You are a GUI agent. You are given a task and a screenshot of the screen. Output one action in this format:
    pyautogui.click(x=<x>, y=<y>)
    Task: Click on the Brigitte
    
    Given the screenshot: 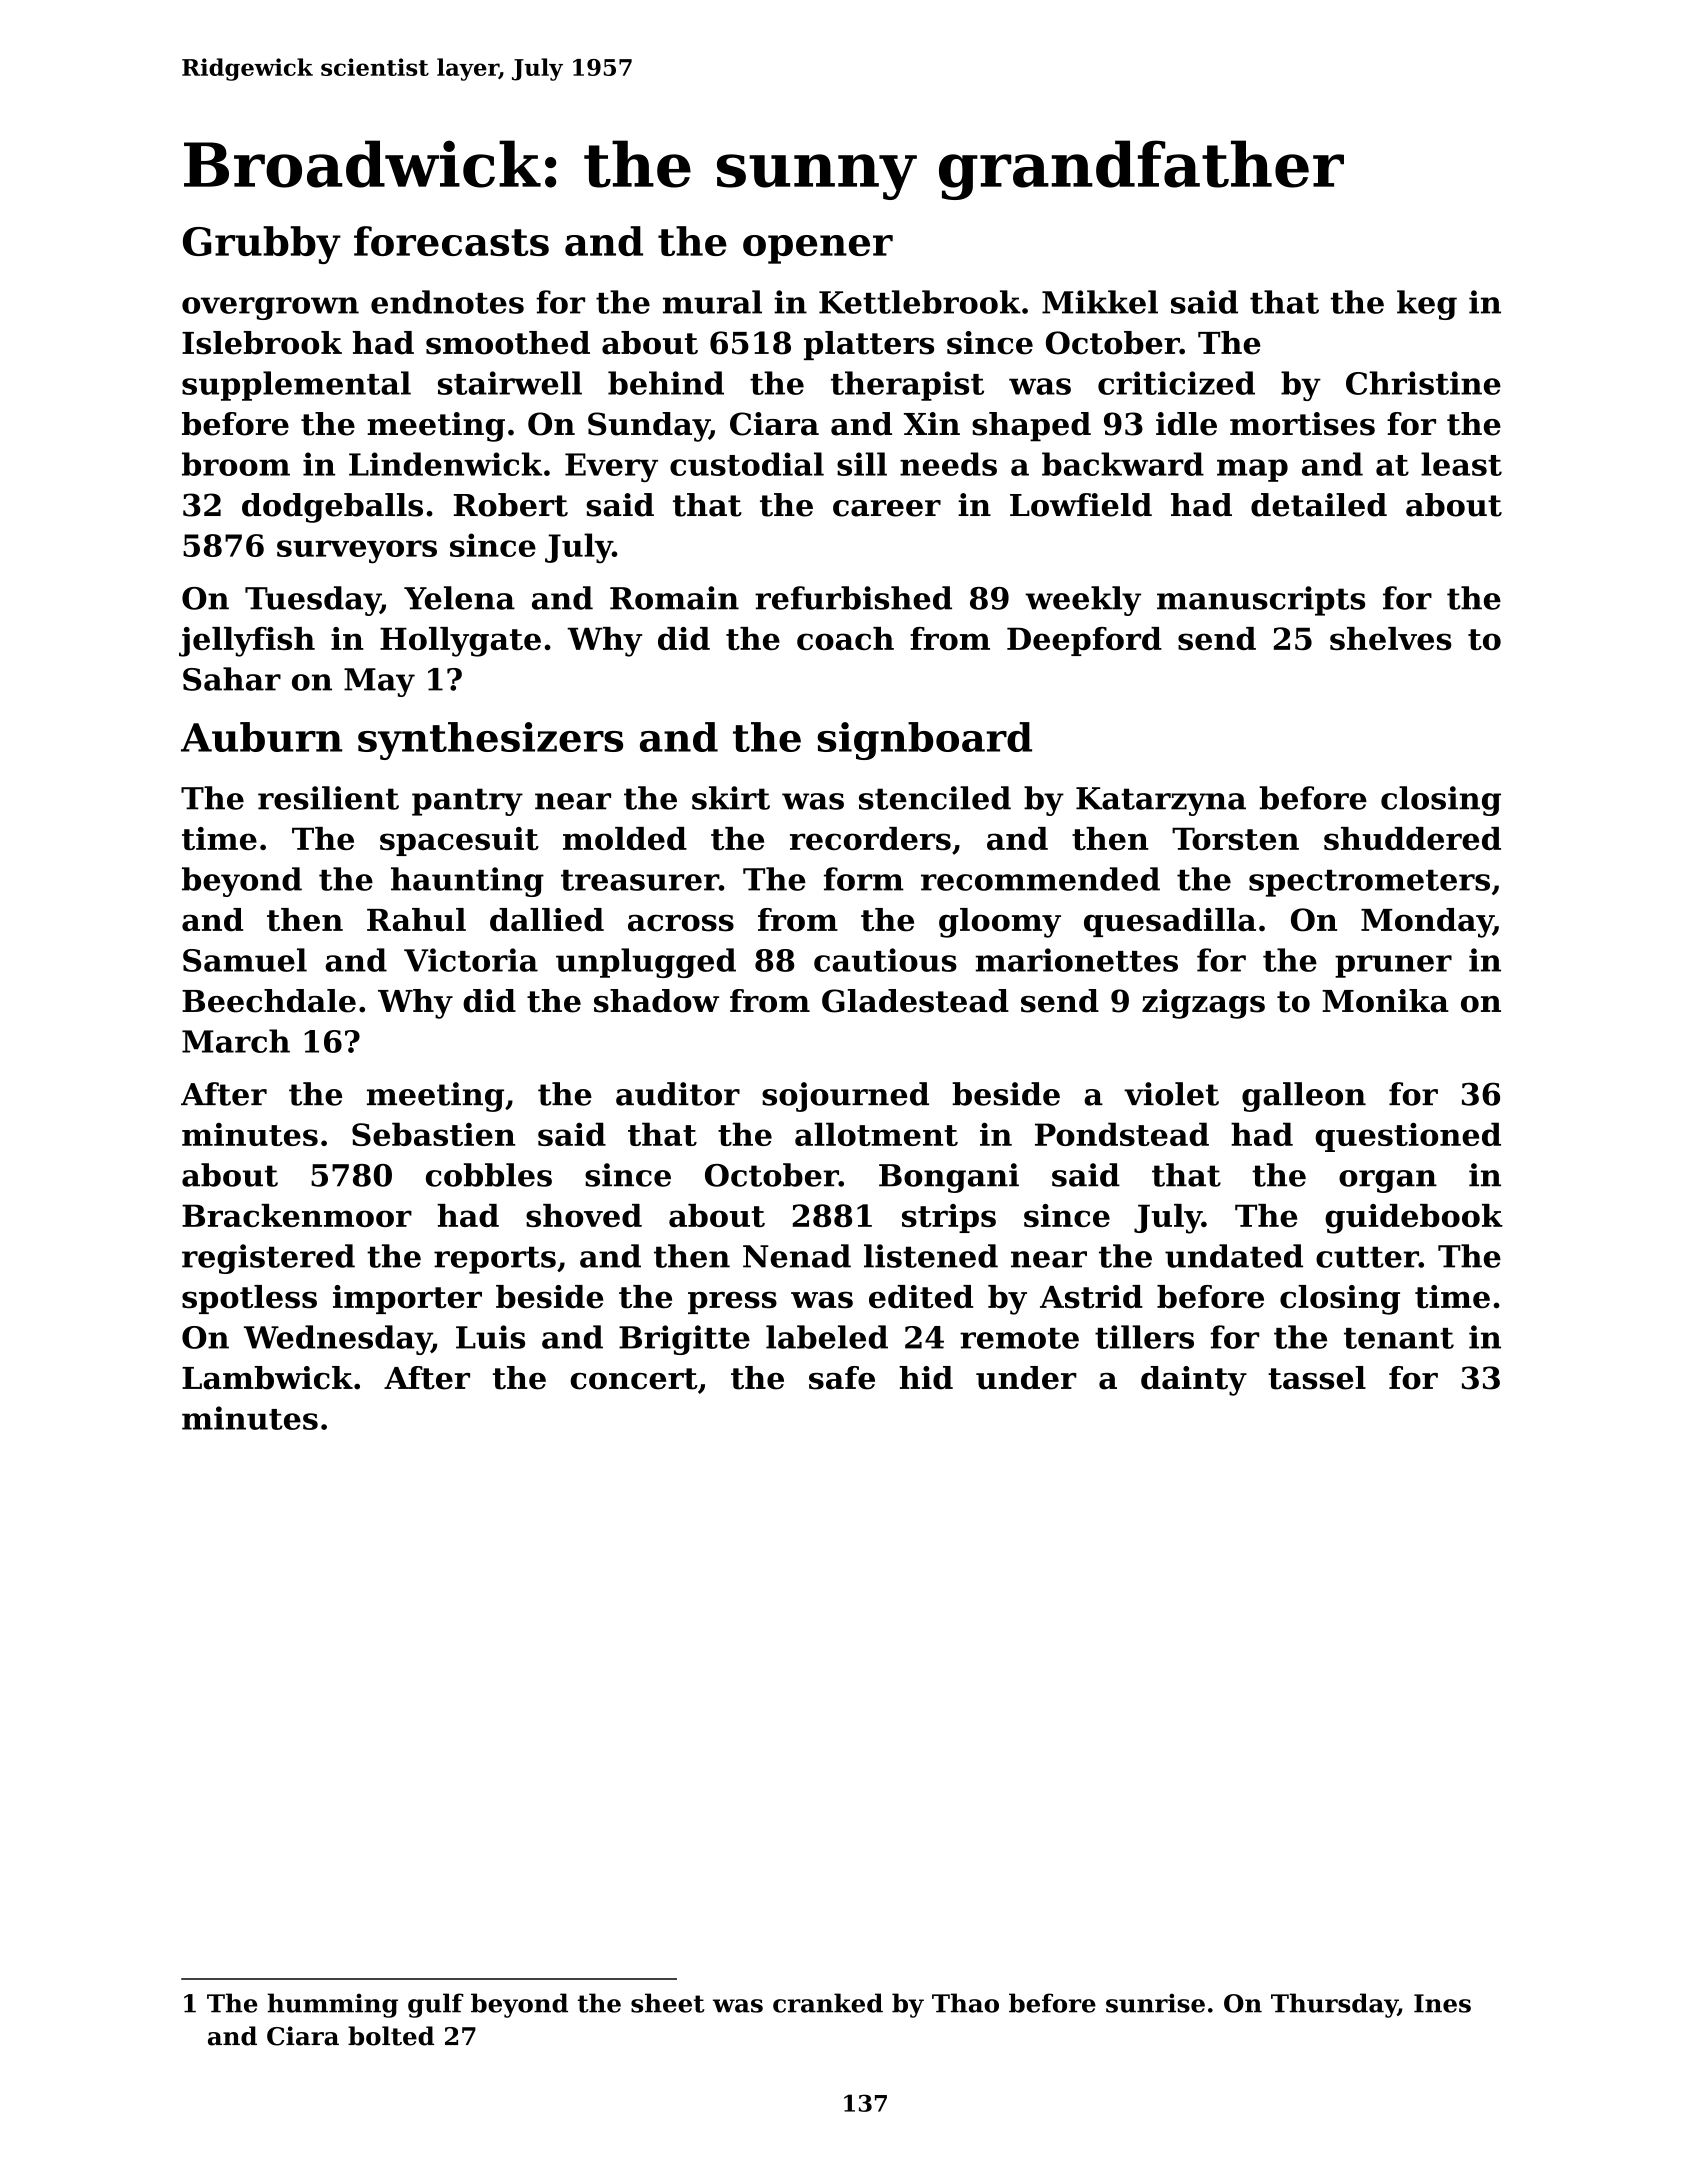 What is the action you would take?
    pyautogui.click(x=684, y=1340)
